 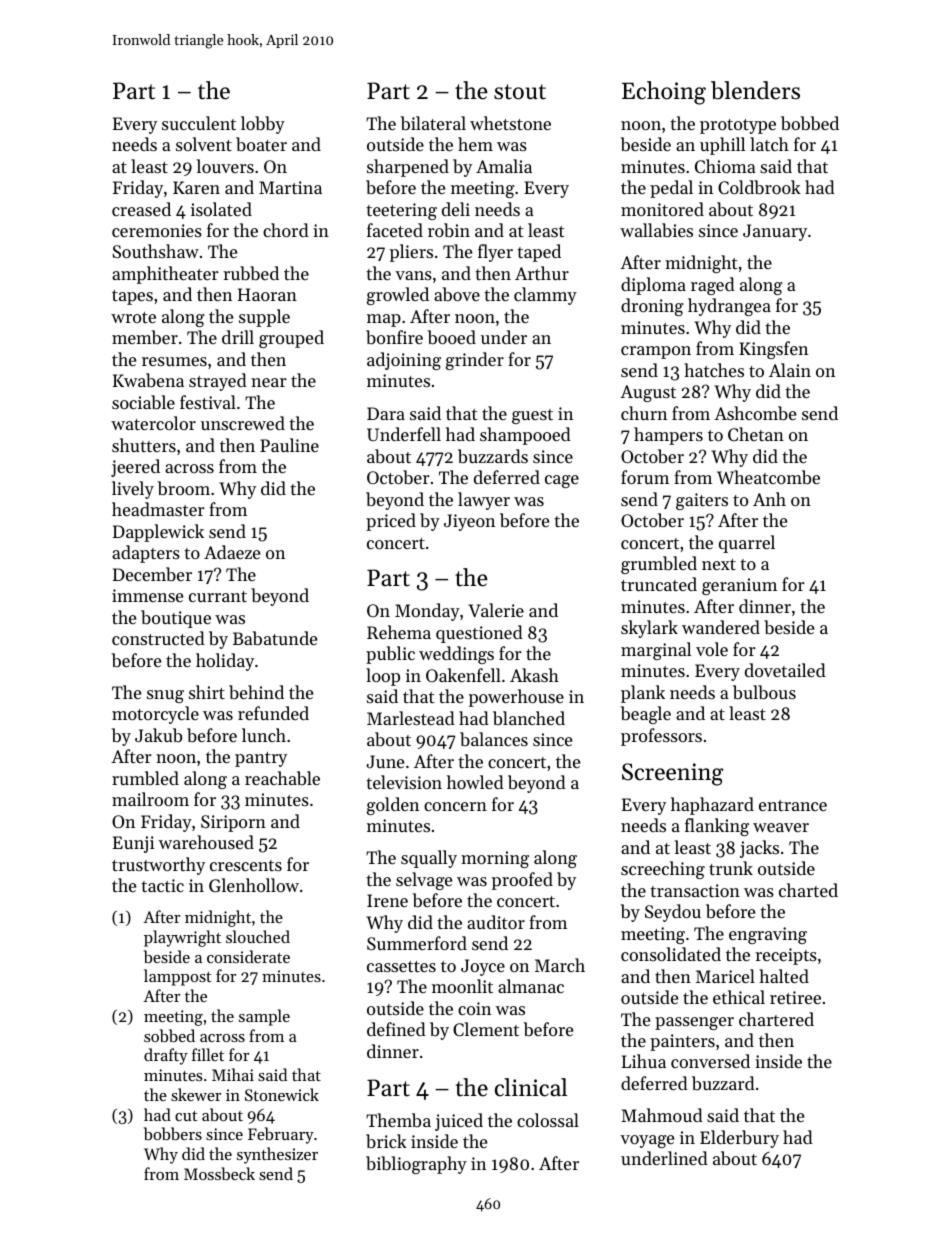 I want to click on haphazard, so click(x=712, y=806).
